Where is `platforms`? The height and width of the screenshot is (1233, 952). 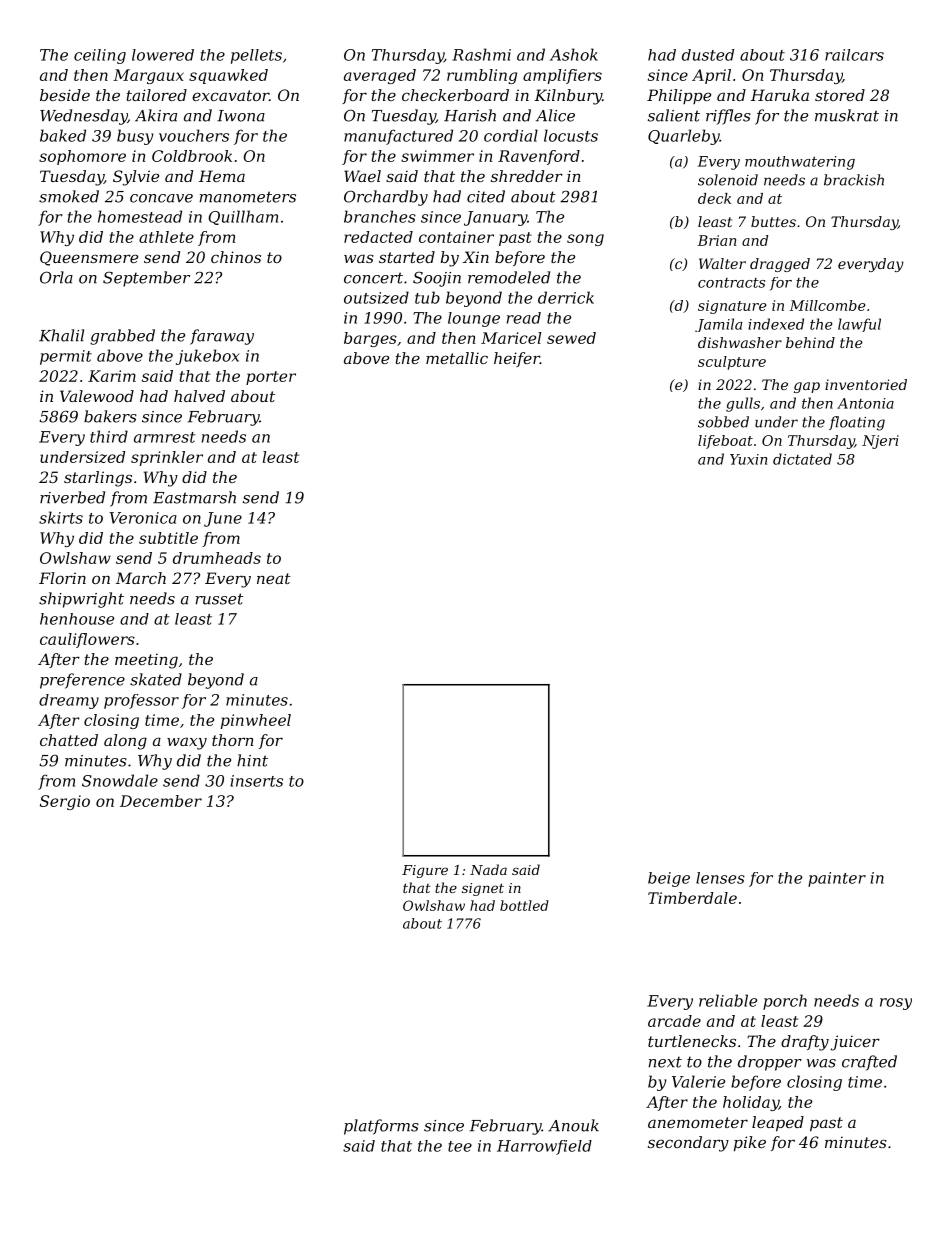 platforms is located at coordinates (381, 1127).
